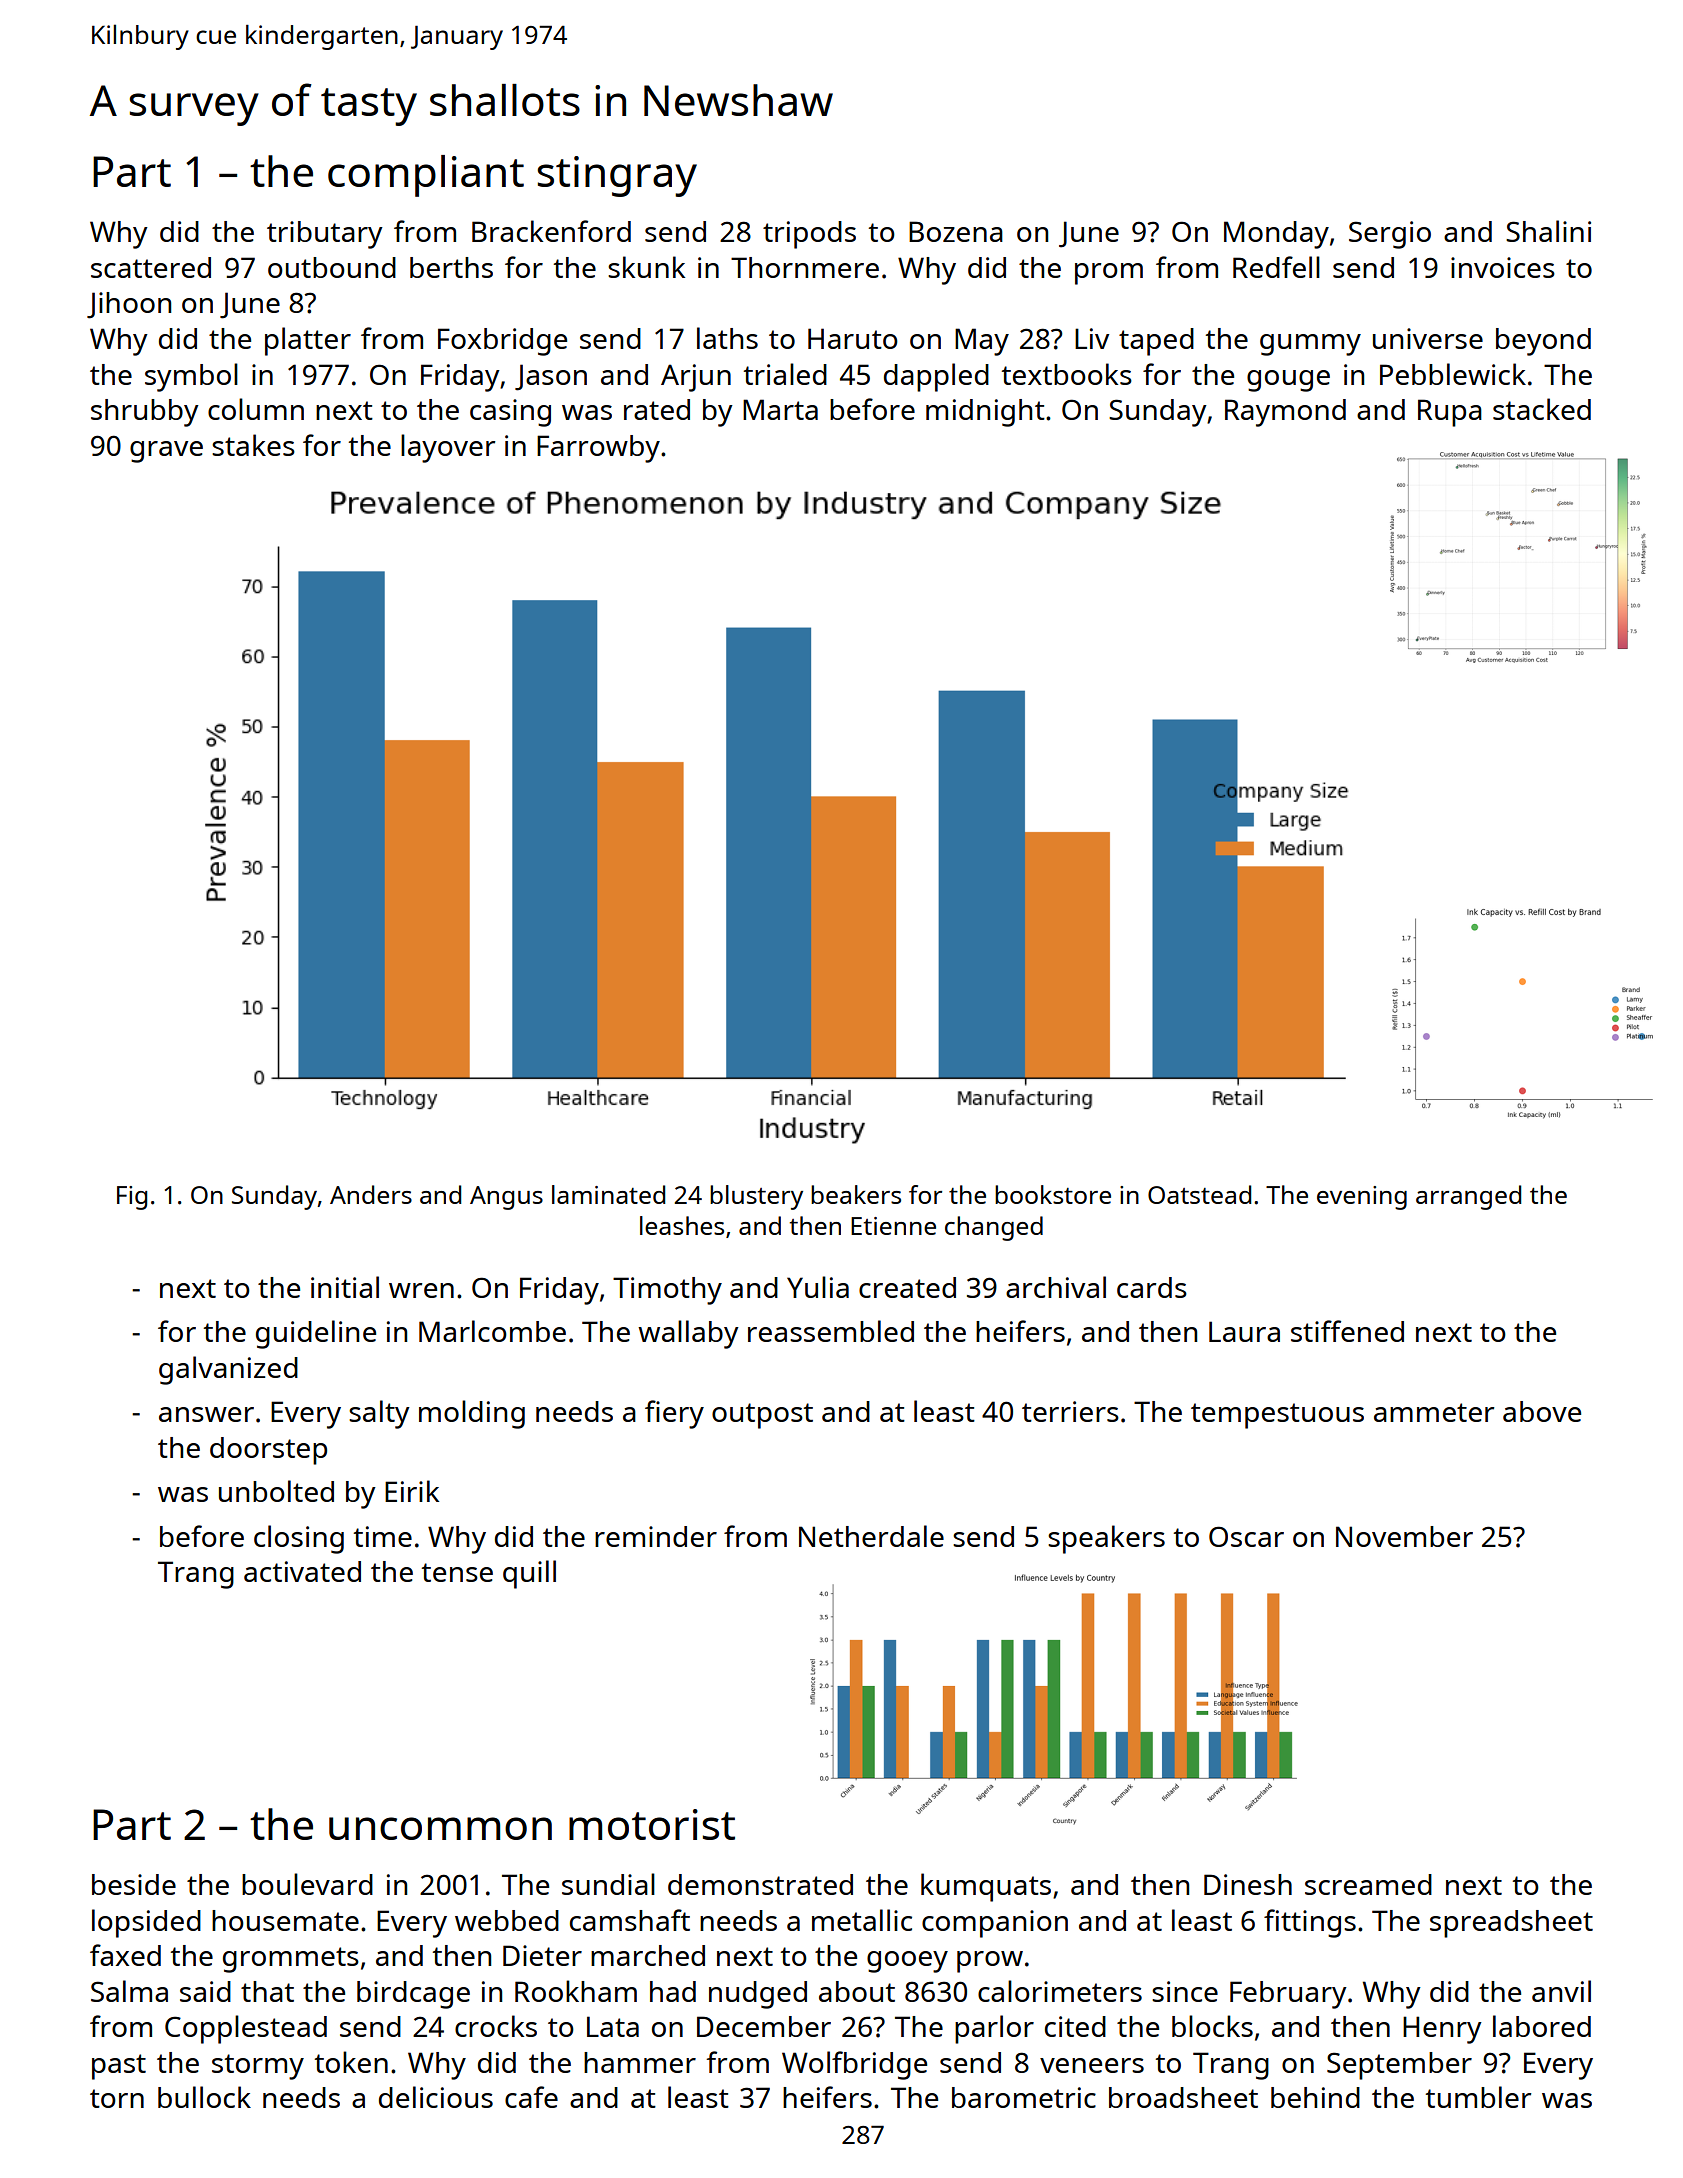 The width and height of the page is (1683, 2178). What do you see at coordinates (956, 231) in the page?
I see `Bozena` at bounding box center [956, 231].
